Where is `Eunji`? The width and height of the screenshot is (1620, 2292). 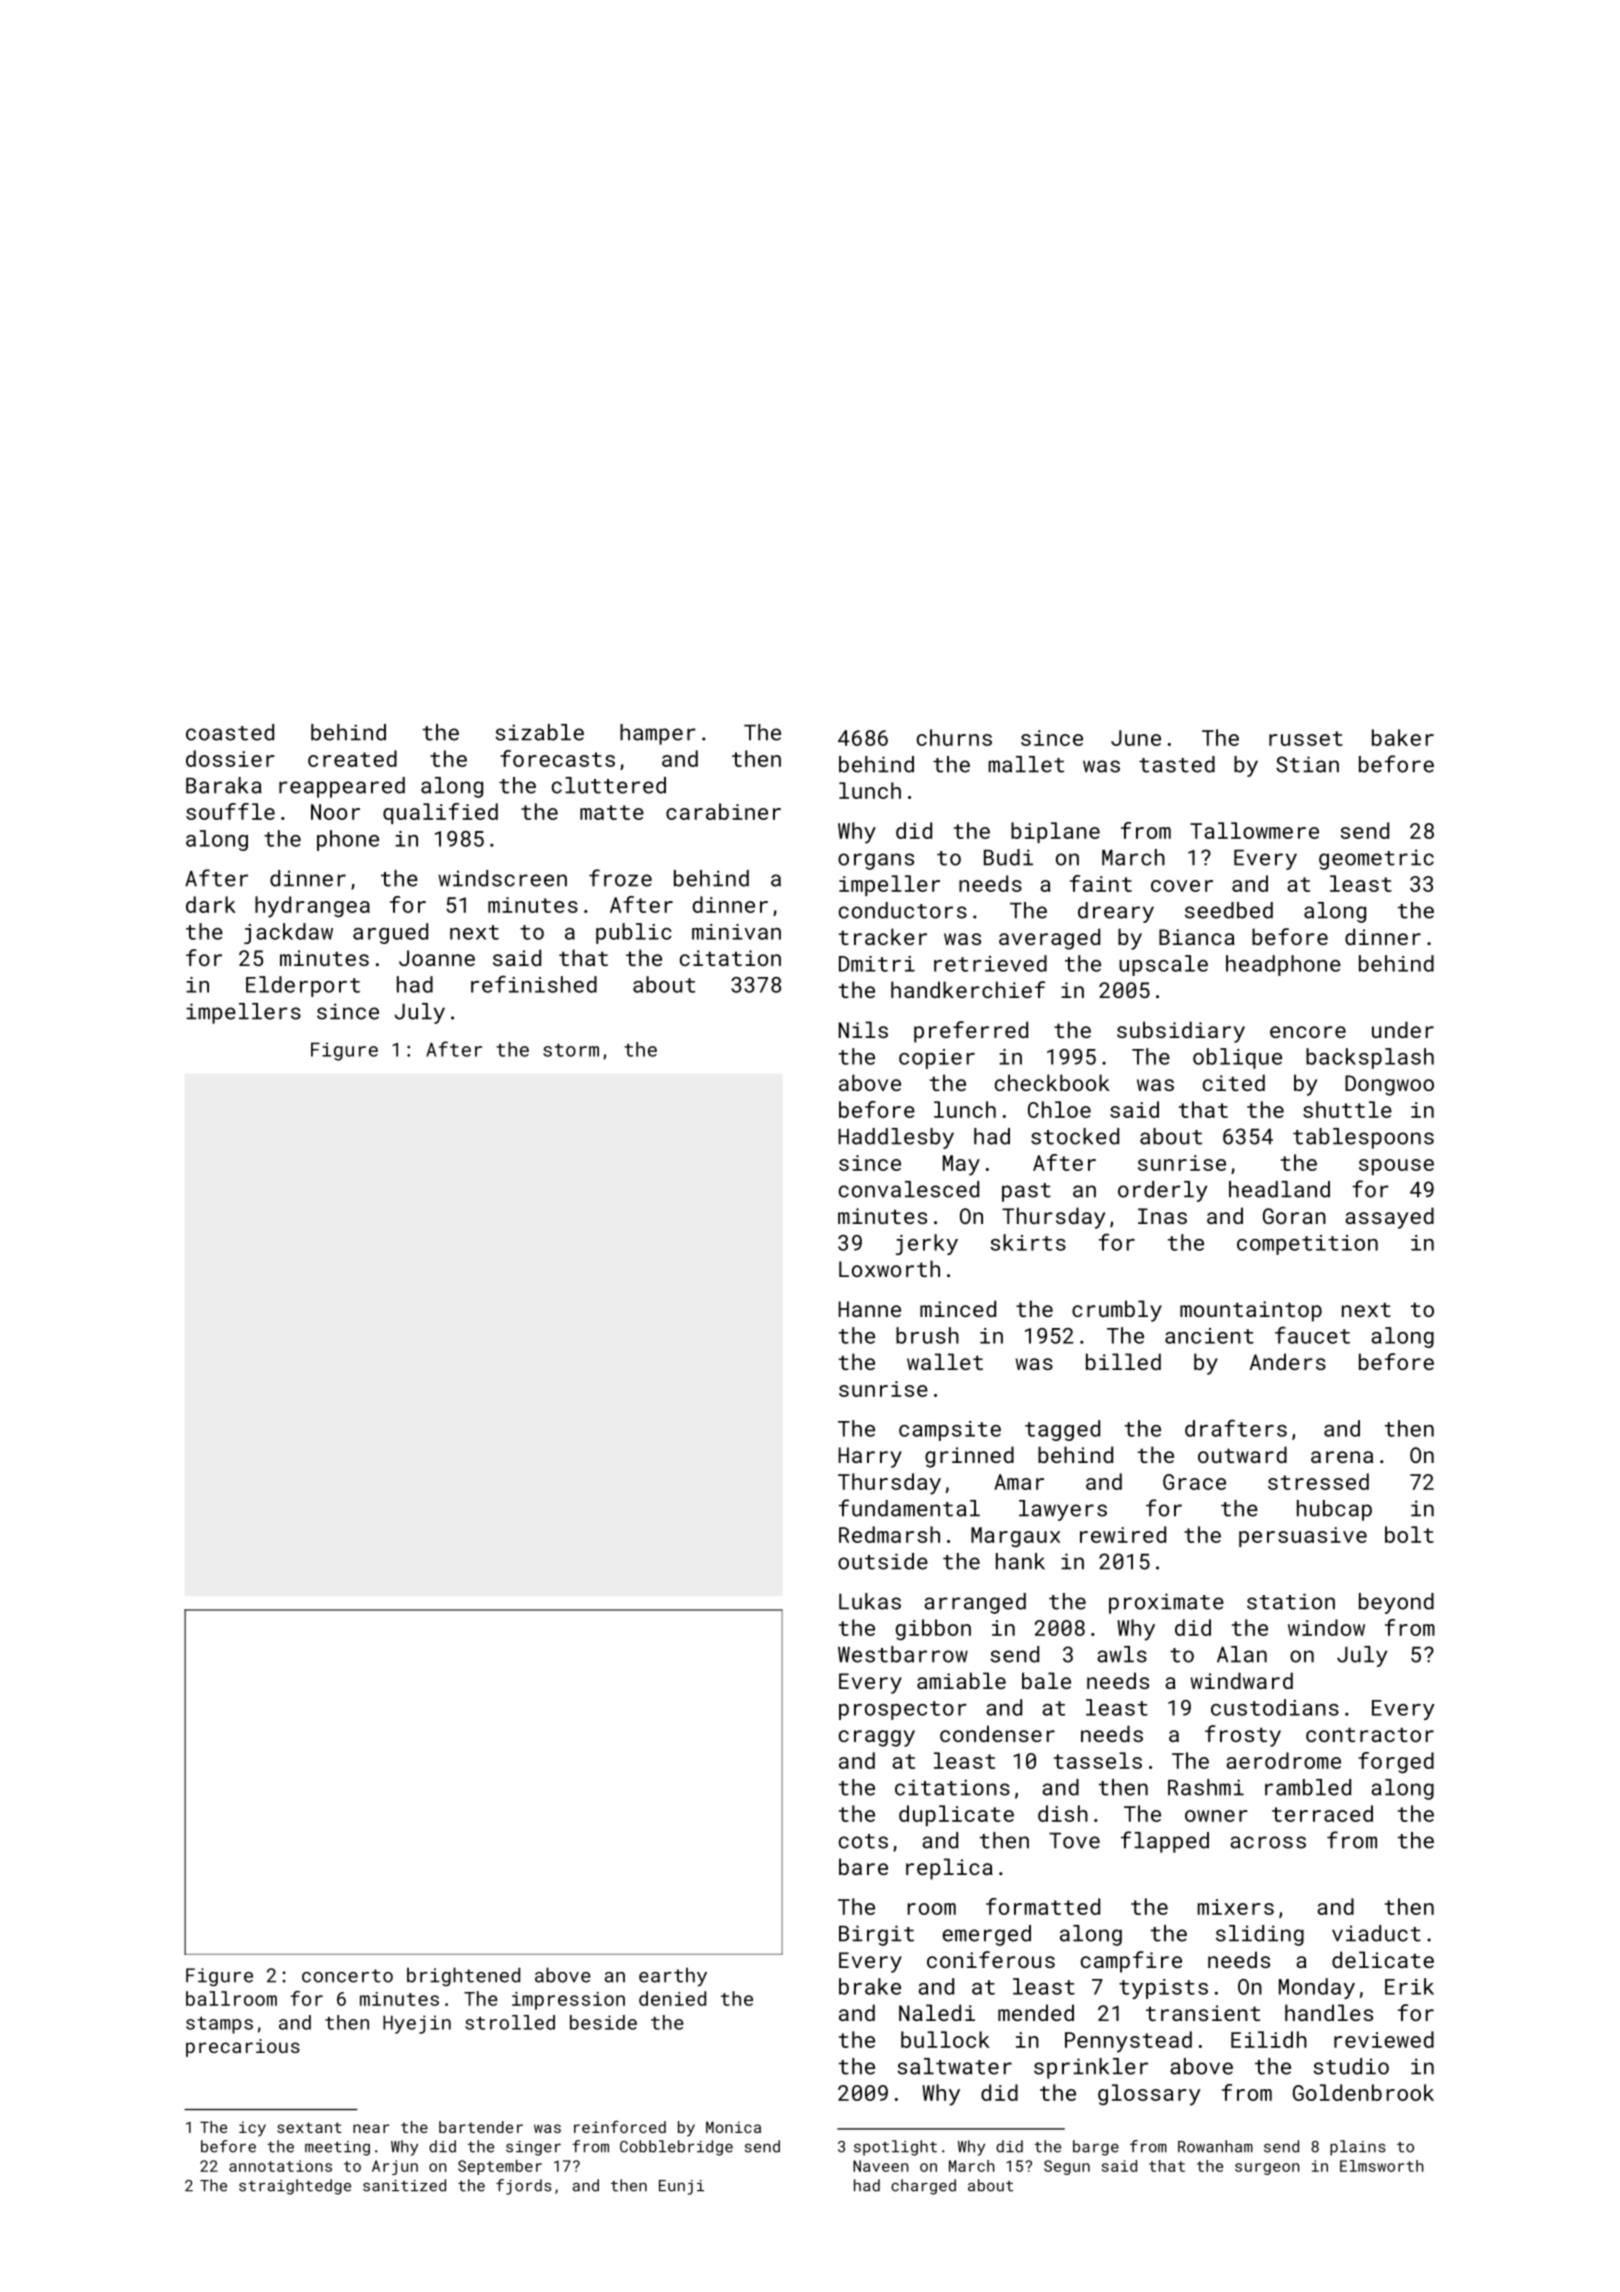 Eunji is located at coordinates (681, 2187).
